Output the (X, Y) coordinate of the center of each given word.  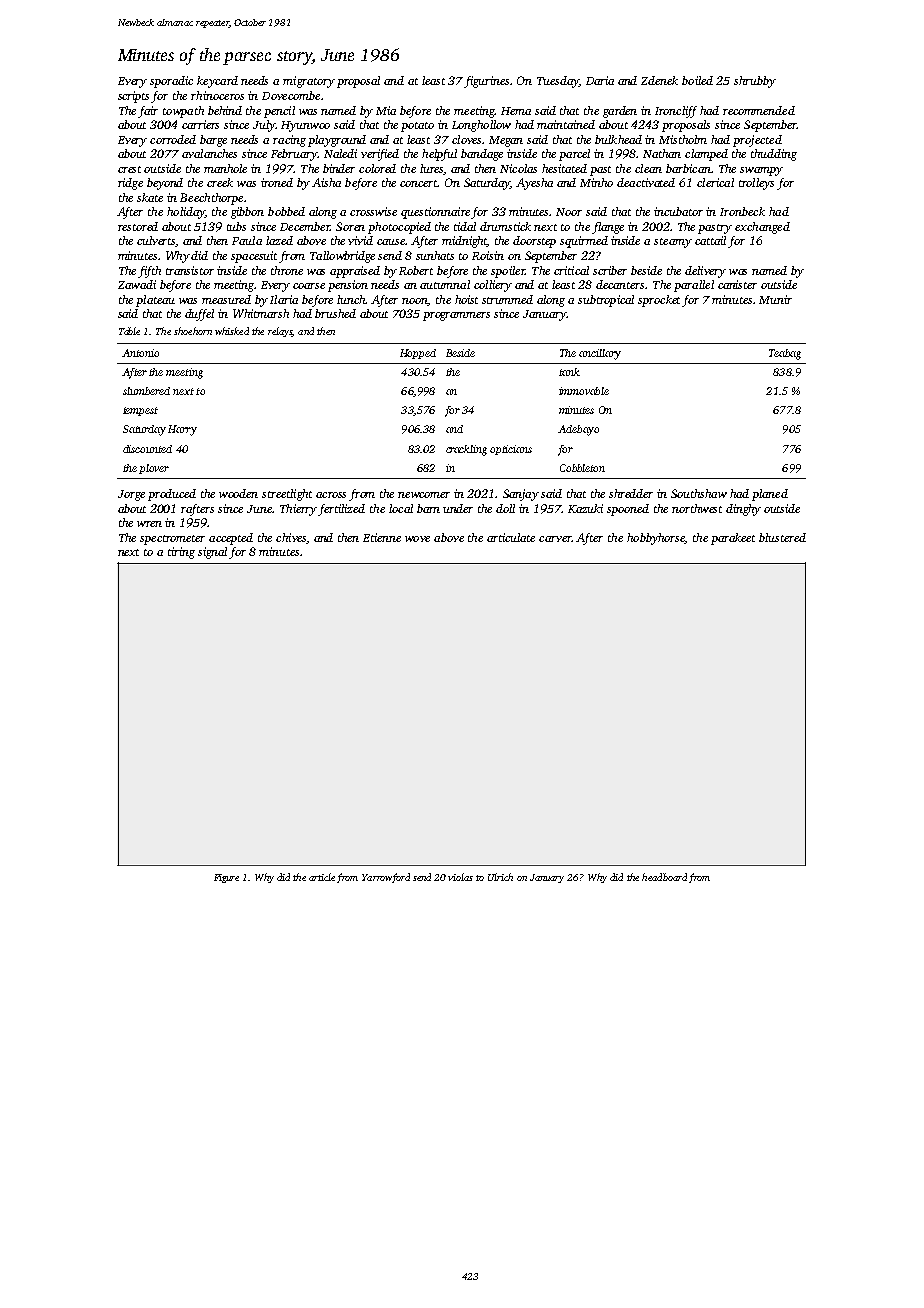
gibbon (247, 213)
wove (417, 539)
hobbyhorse (656, 539)
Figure (226, 878)
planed (770, 495)
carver (555, 539)
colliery (493, 286)
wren (149, 524)
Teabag (785, 354)
